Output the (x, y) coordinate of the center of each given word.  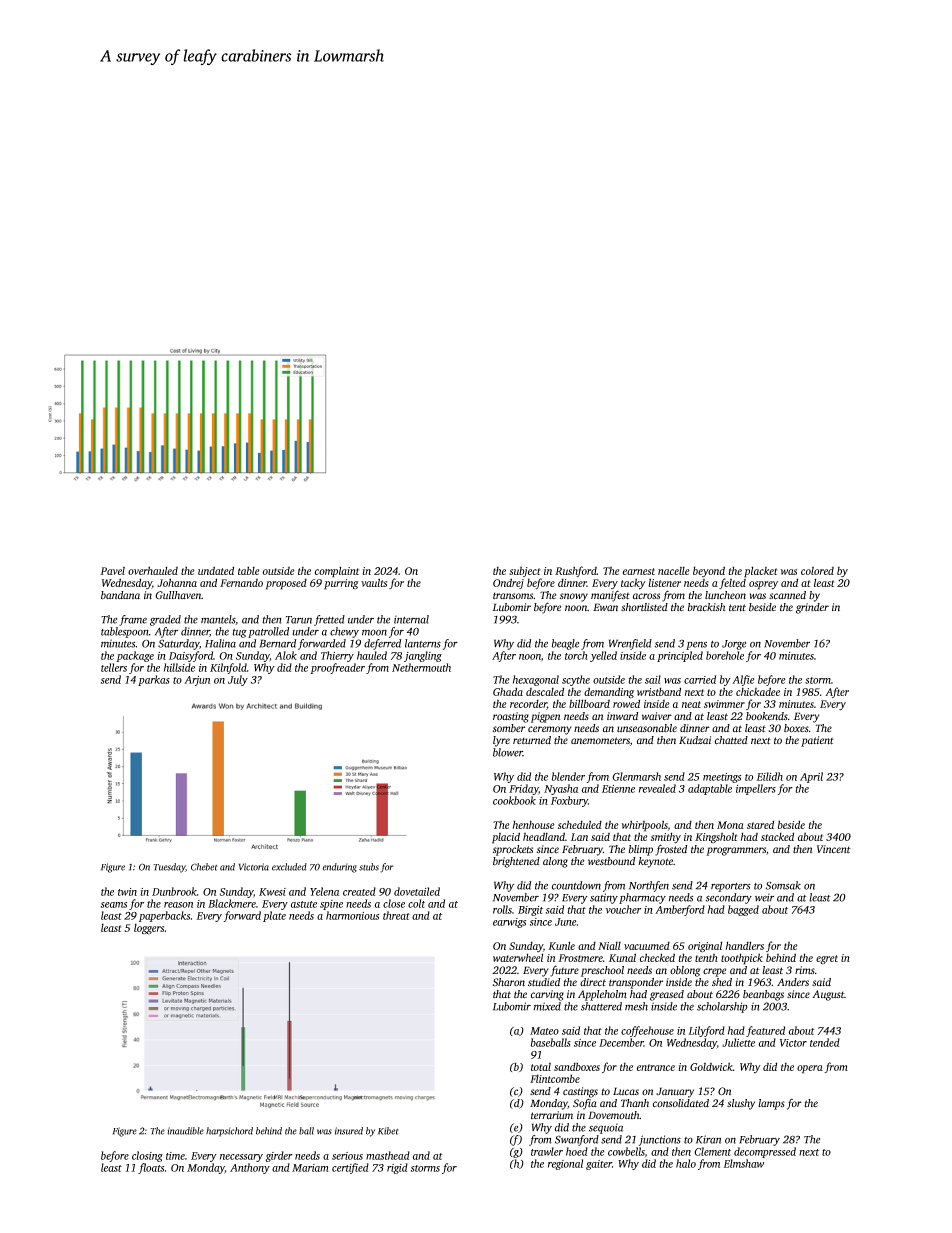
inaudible (185, 1131)
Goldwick (711, 1066)
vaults (374, 582)
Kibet (388, 1131)
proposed (286, 584)
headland (544, 836)
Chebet (204, 867)
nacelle (674, 570)
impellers (756, 789)
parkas (154, 680)
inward (622, 716)
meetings (722, 778)
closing (147, 1156)
